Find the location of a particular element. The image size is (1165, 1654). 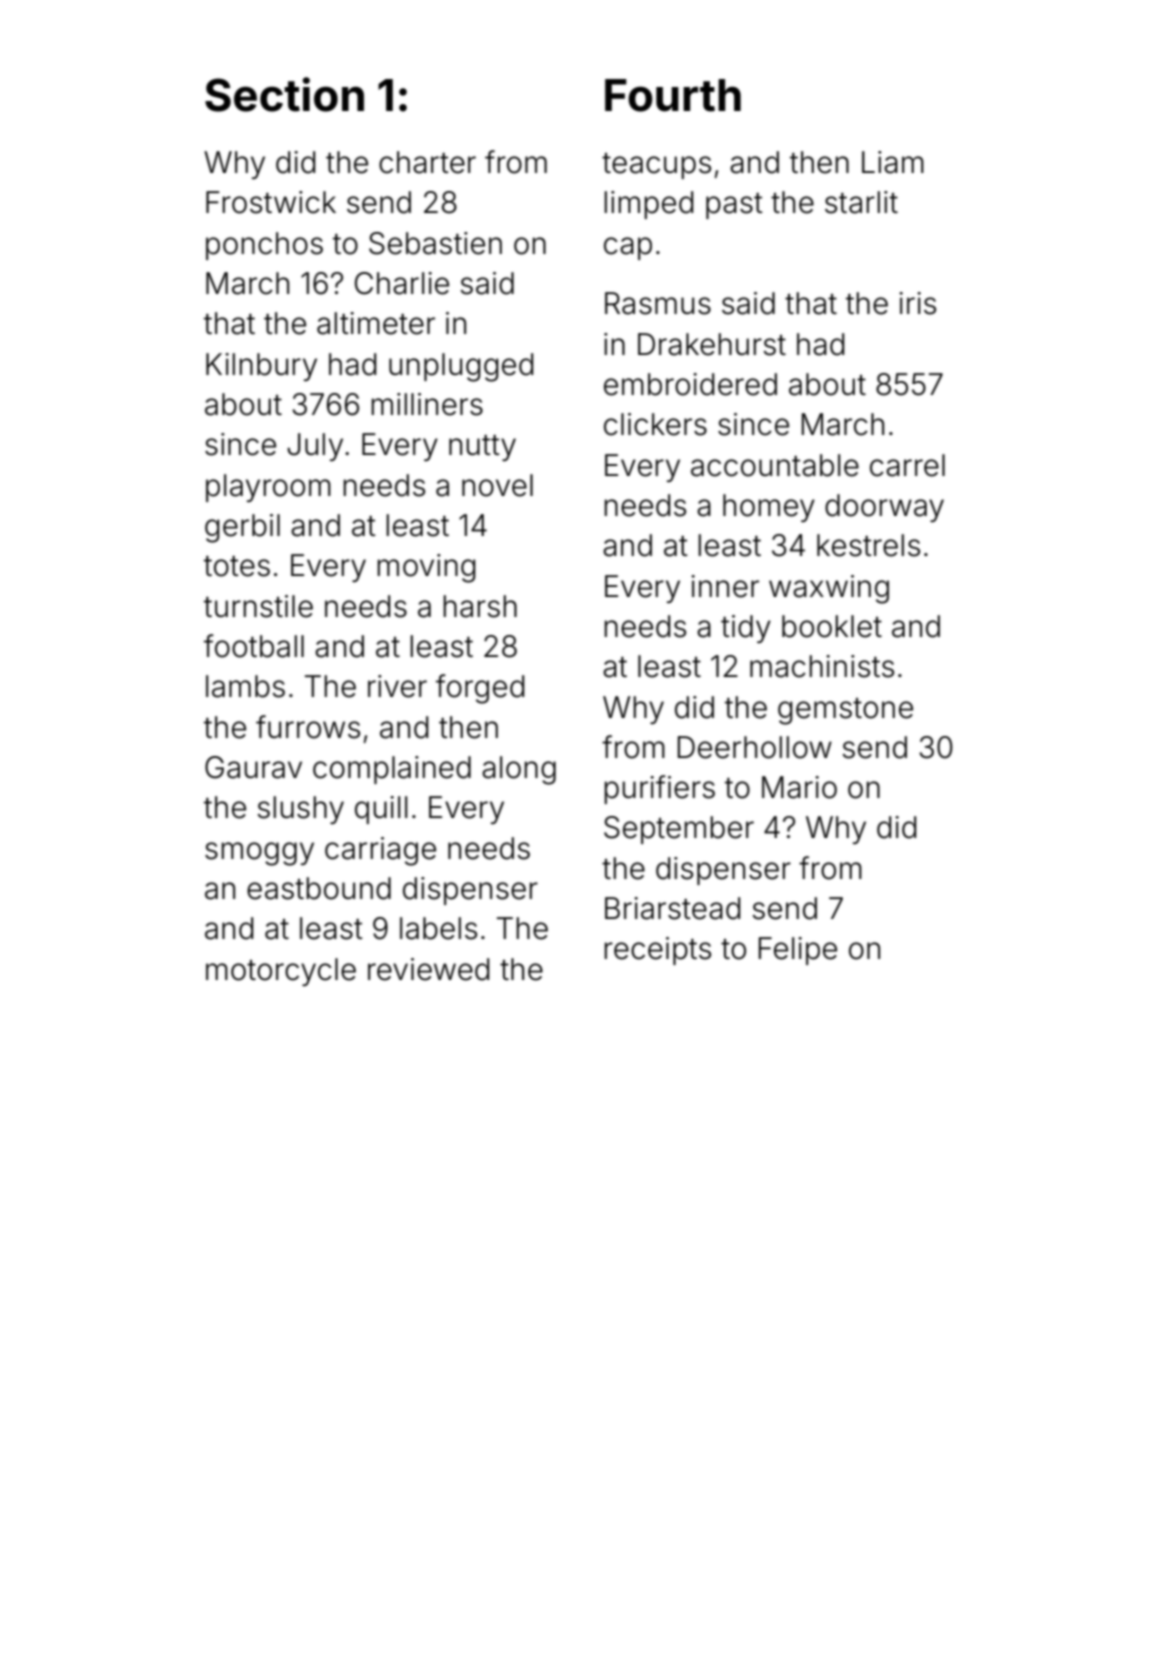

limped is located at coordinates (648, 205).
